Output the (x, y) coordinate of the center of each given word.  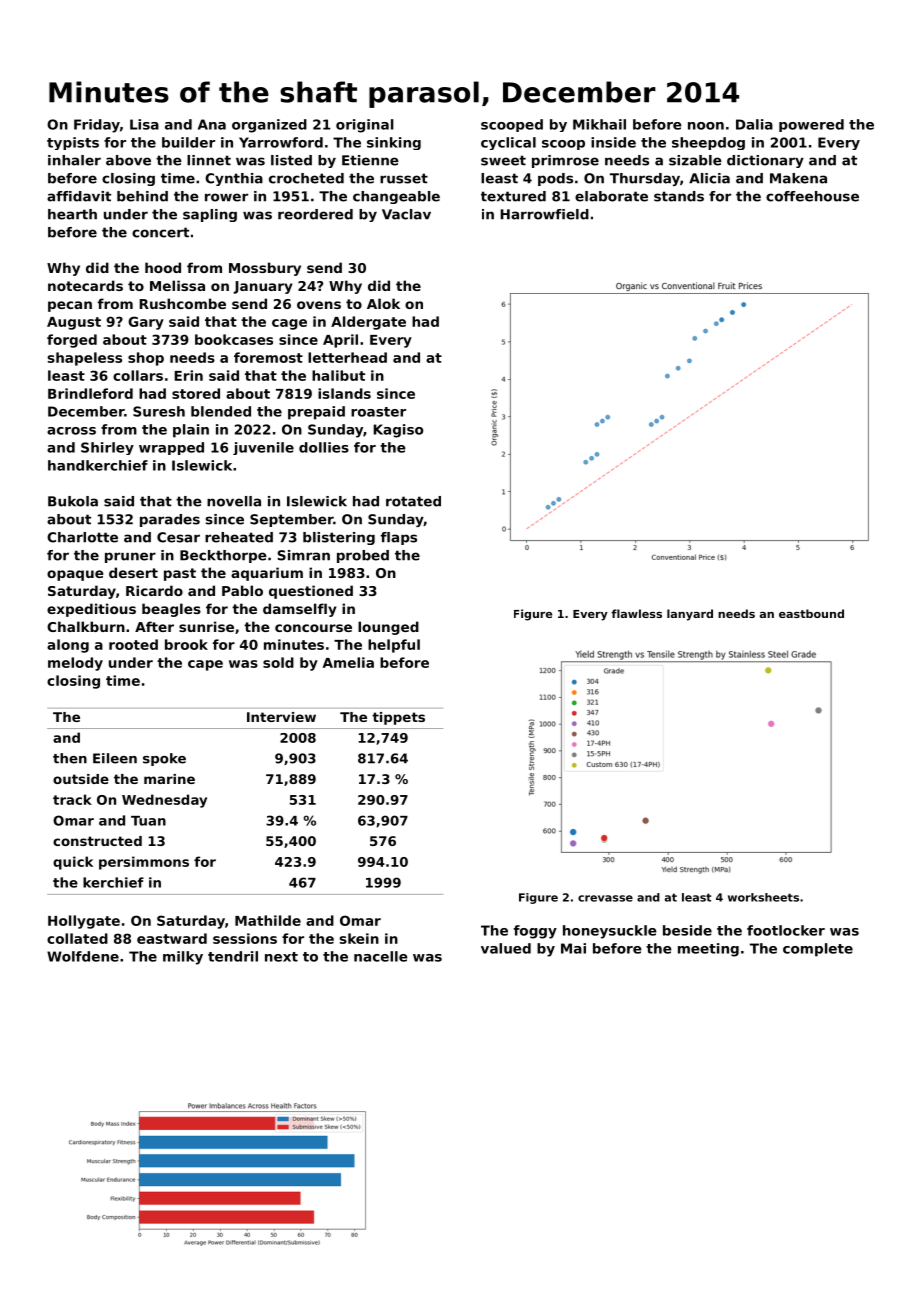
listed (291, 160)
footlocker (786, 930)
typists (73, 143)
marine (169, 779)
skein (359, 938)
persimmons (144, 863)
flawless (636, 613)
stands (679, 196)
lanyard (690, 615)
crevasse (605, 898)
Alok (383, 303)
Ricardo (154, 590)
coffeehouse (812, 196)
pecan (70, 306)
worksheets (763, 897)
